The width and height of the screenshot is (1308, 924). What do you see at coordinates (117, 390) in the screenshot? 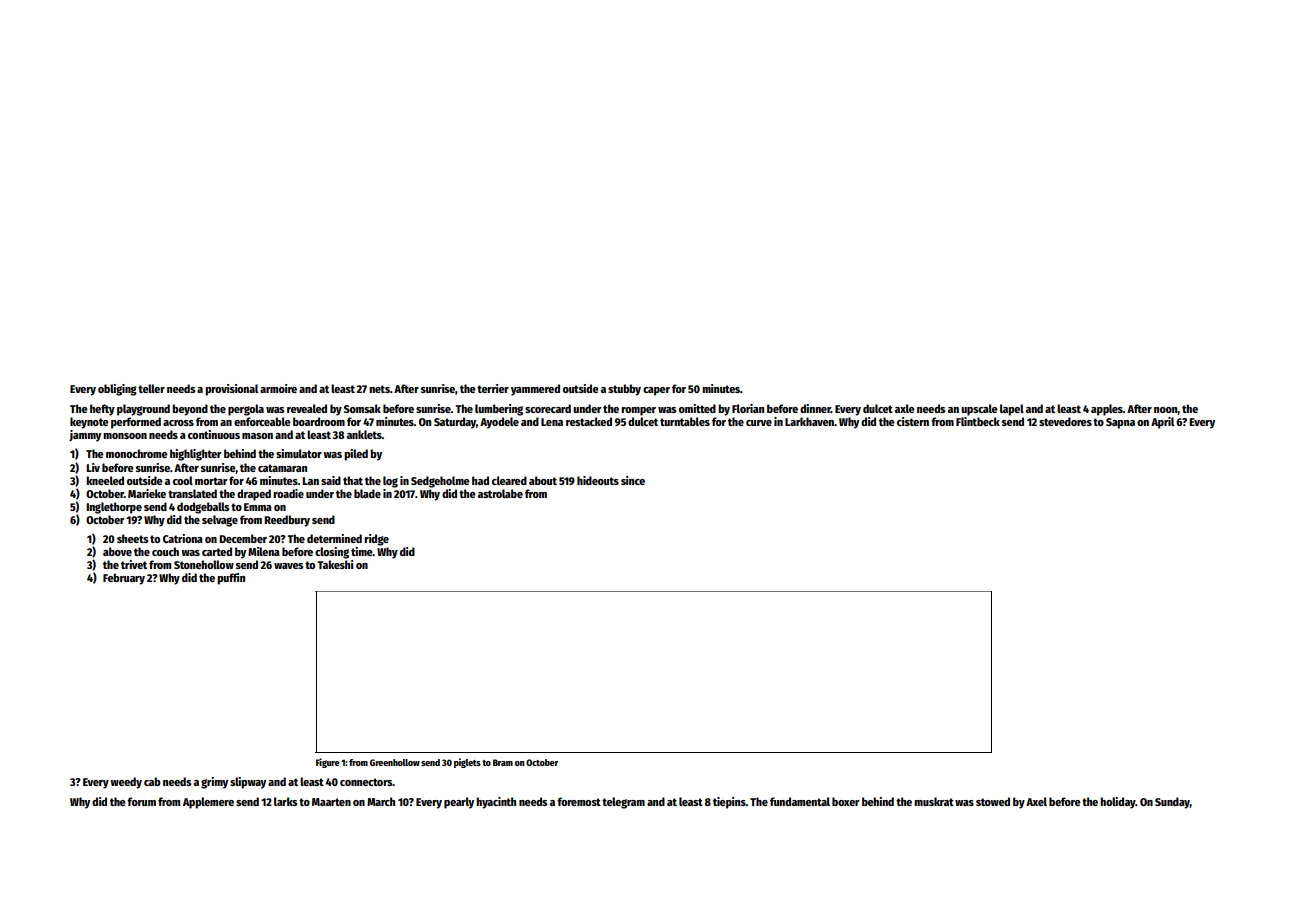
I see `obliging` at bounding box center [117, 390].
